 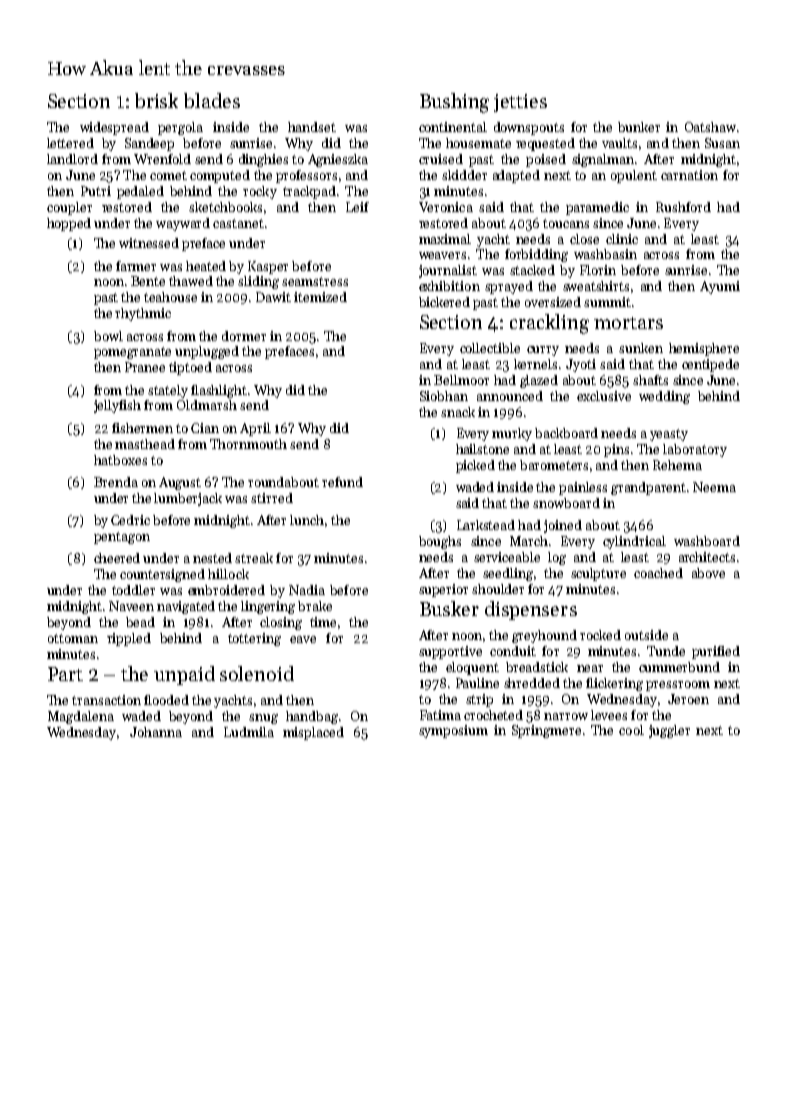 I want to click on blades, so click(x=212, y=100).
